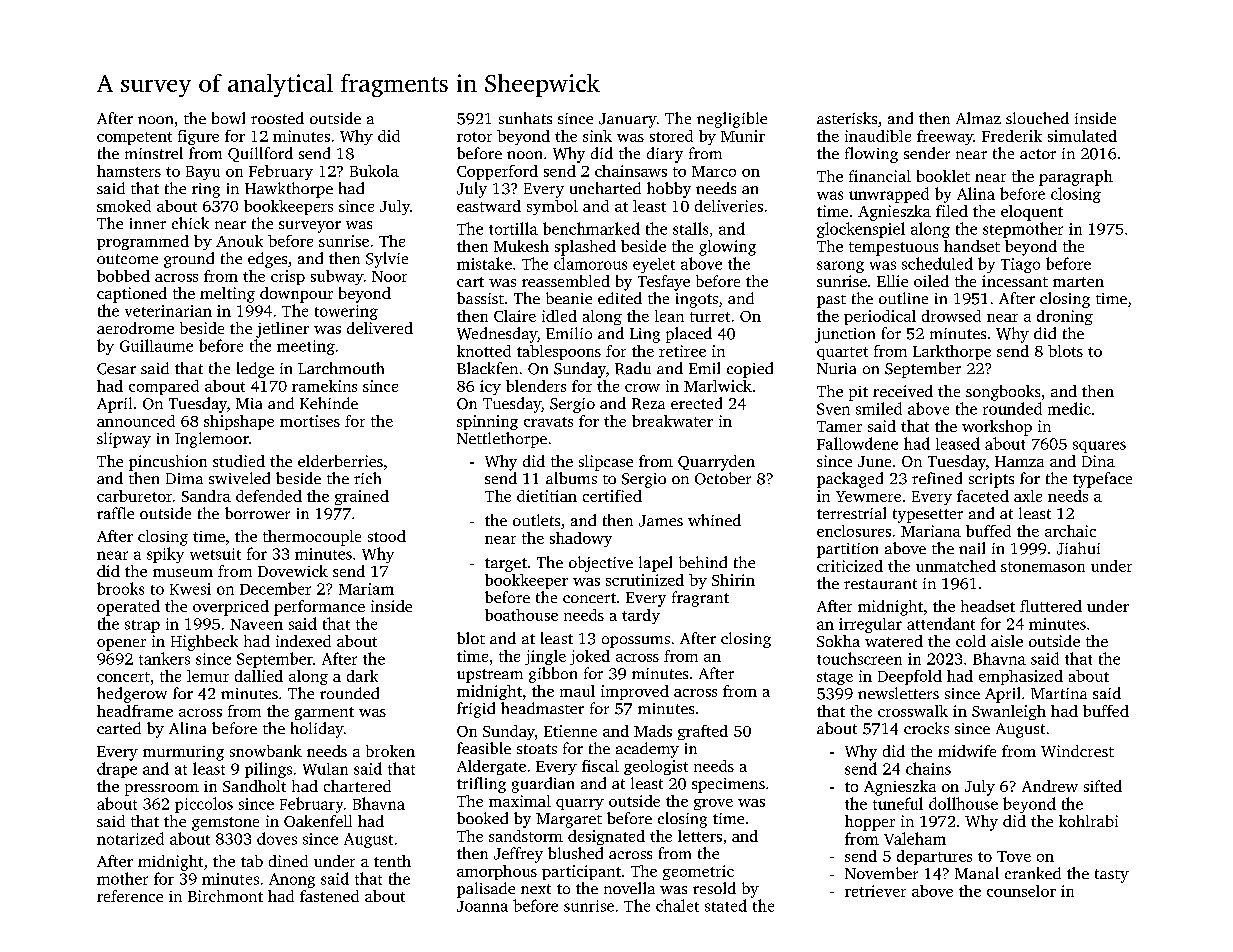 The width and height of the page is (1233, 952). Describe the element at coordinates (362, 676) in the page. I see `dark` at that location.
